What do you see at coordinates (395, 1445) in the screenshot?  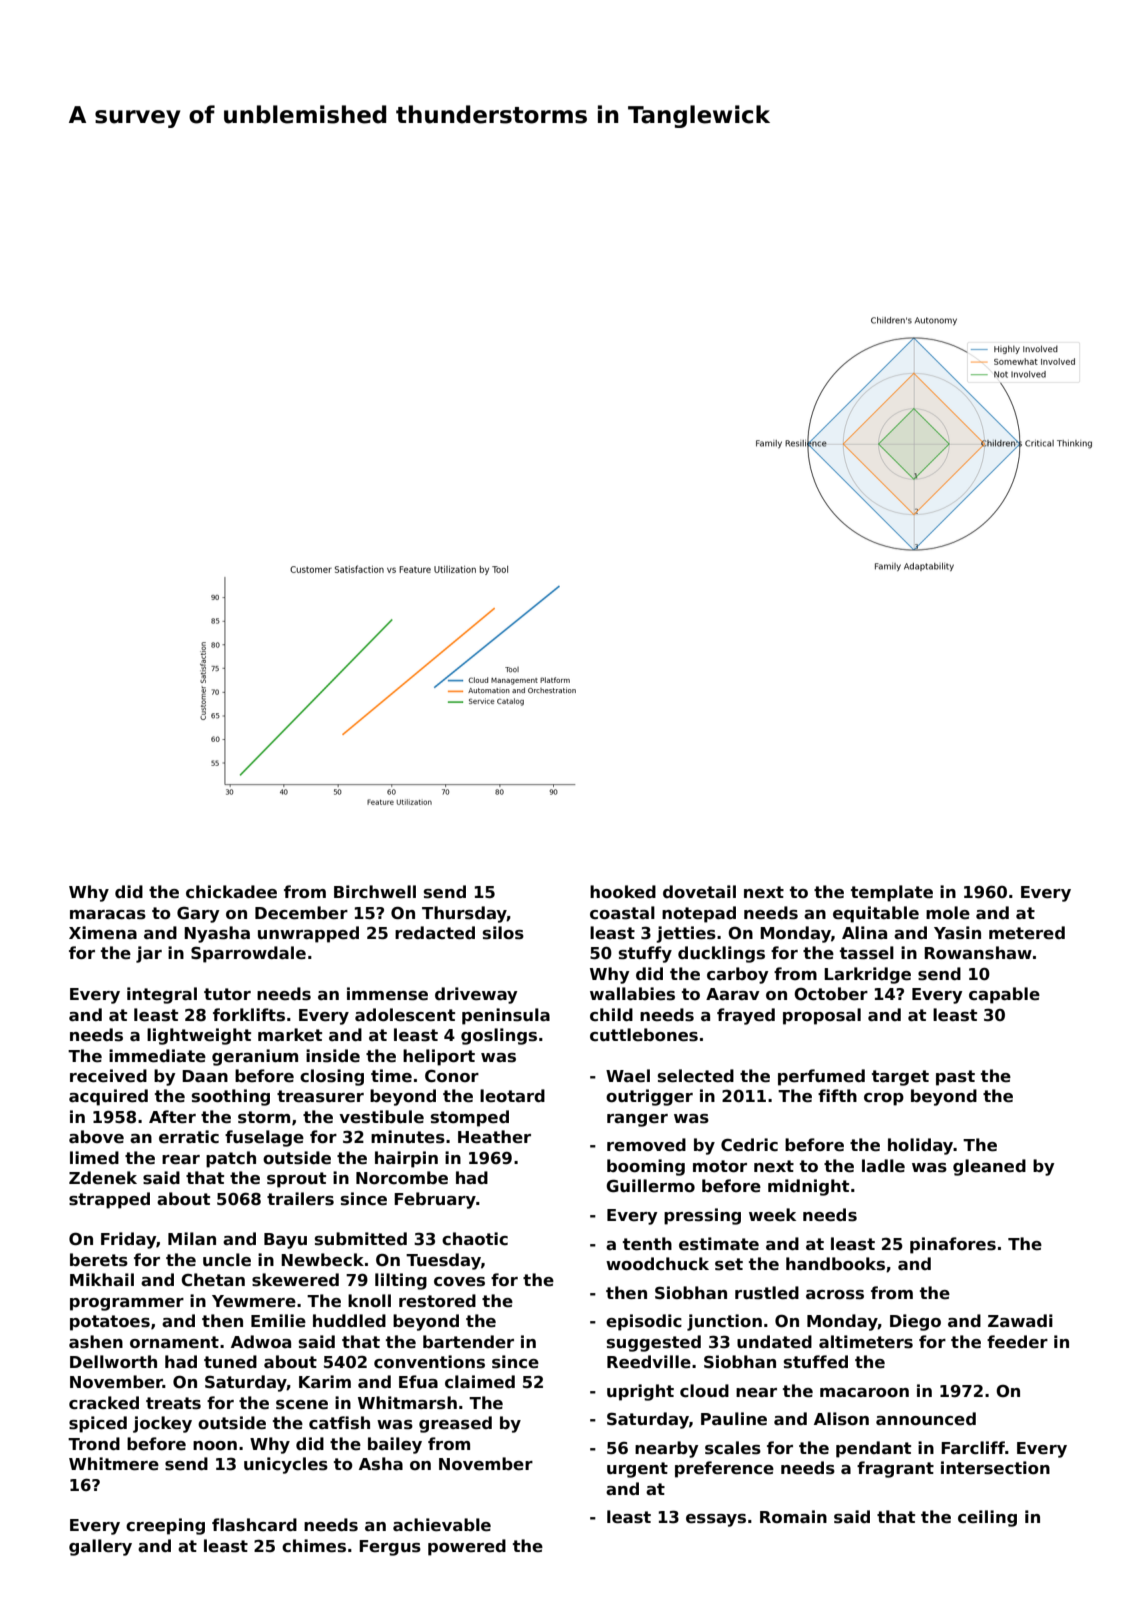 I see `bailey` at bounding box center [395, 1445].
